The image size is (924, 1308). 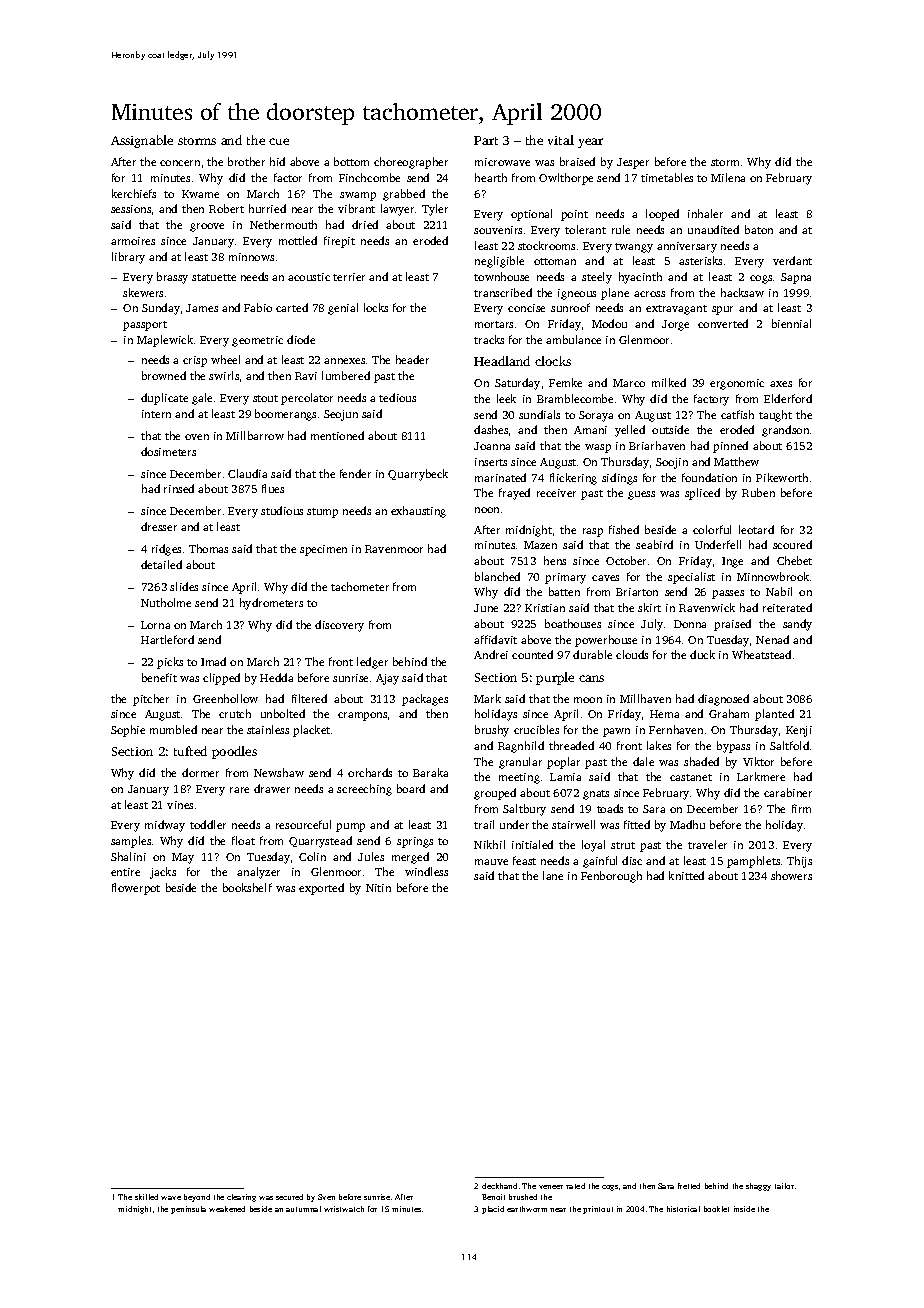 What do you see at coordinates (705, 213) in the screenshot?
I see `inhaler` at bounding box center [705, 213].
